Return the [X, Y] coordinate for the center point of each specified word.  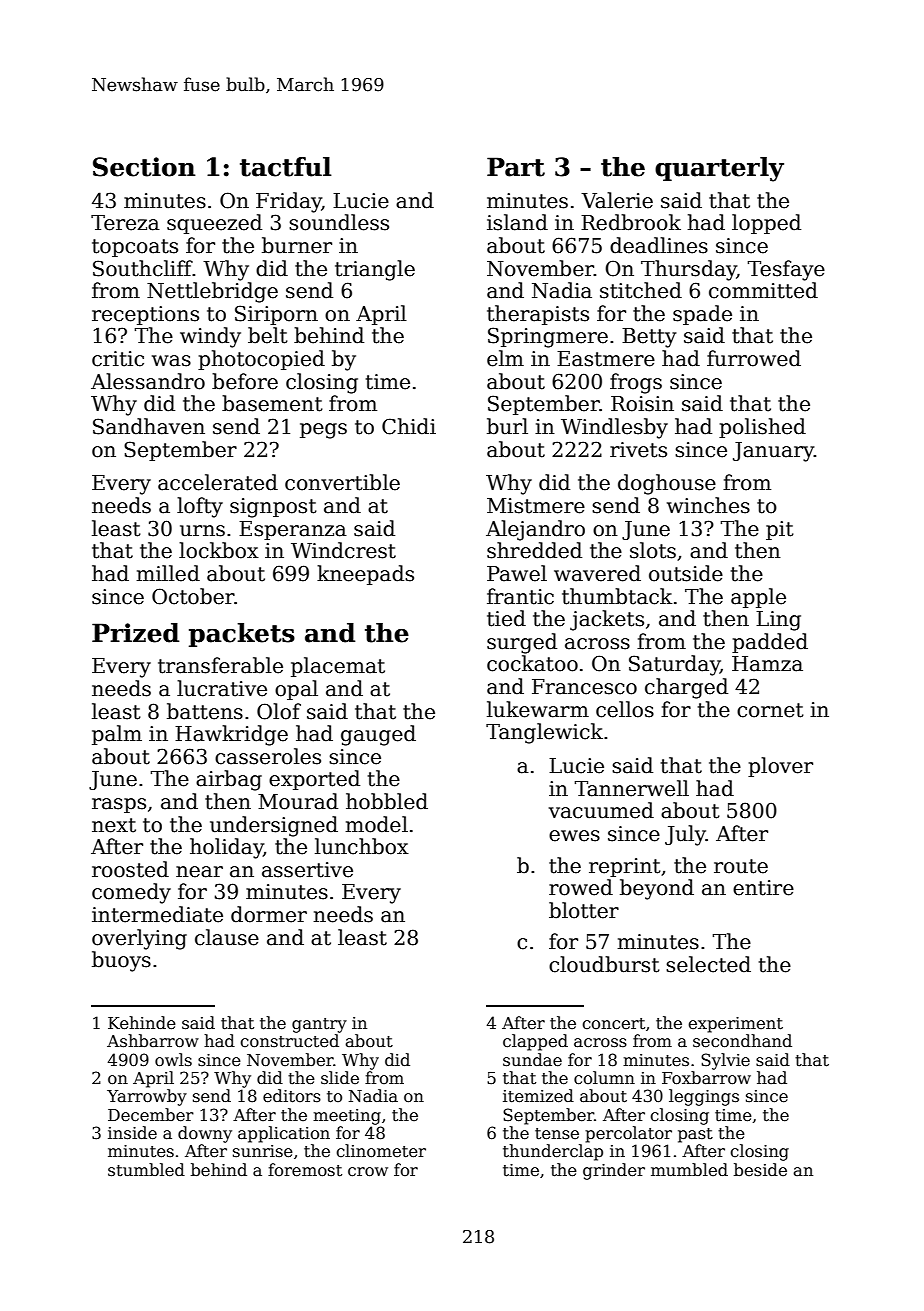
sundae [532, 1060]
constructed [289, 1041]
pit [780, 530]
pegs [323, 431]
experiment [735, 1025]
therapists [538, 315]
